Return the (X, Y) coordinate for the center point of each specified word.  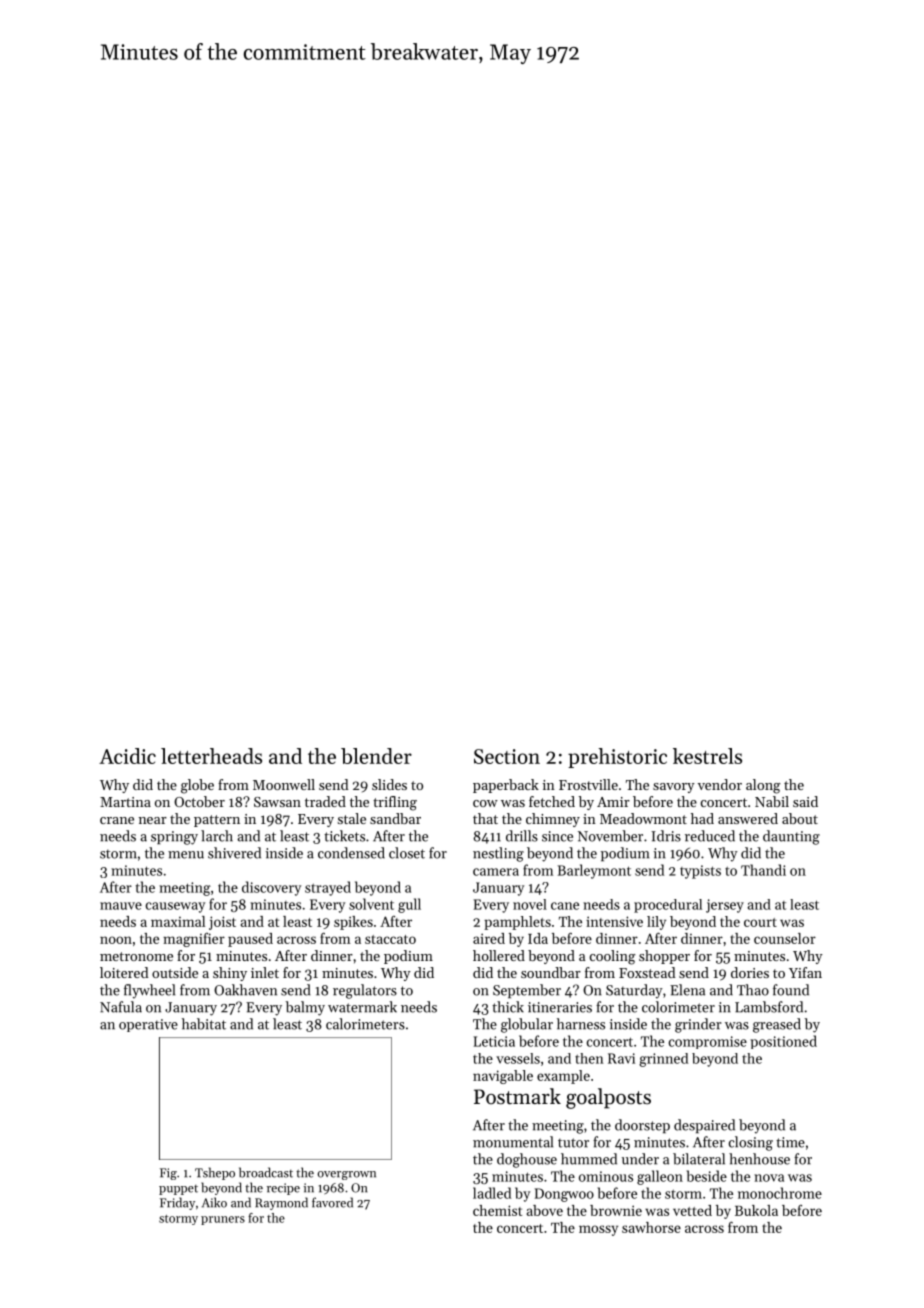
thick (508, 1007)
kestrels (707, 756)
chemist (497, 1210)
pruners (223, 1220)
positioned (783, 1042)
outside (175, 972)
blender (376, 756)
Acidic (127, 756)
